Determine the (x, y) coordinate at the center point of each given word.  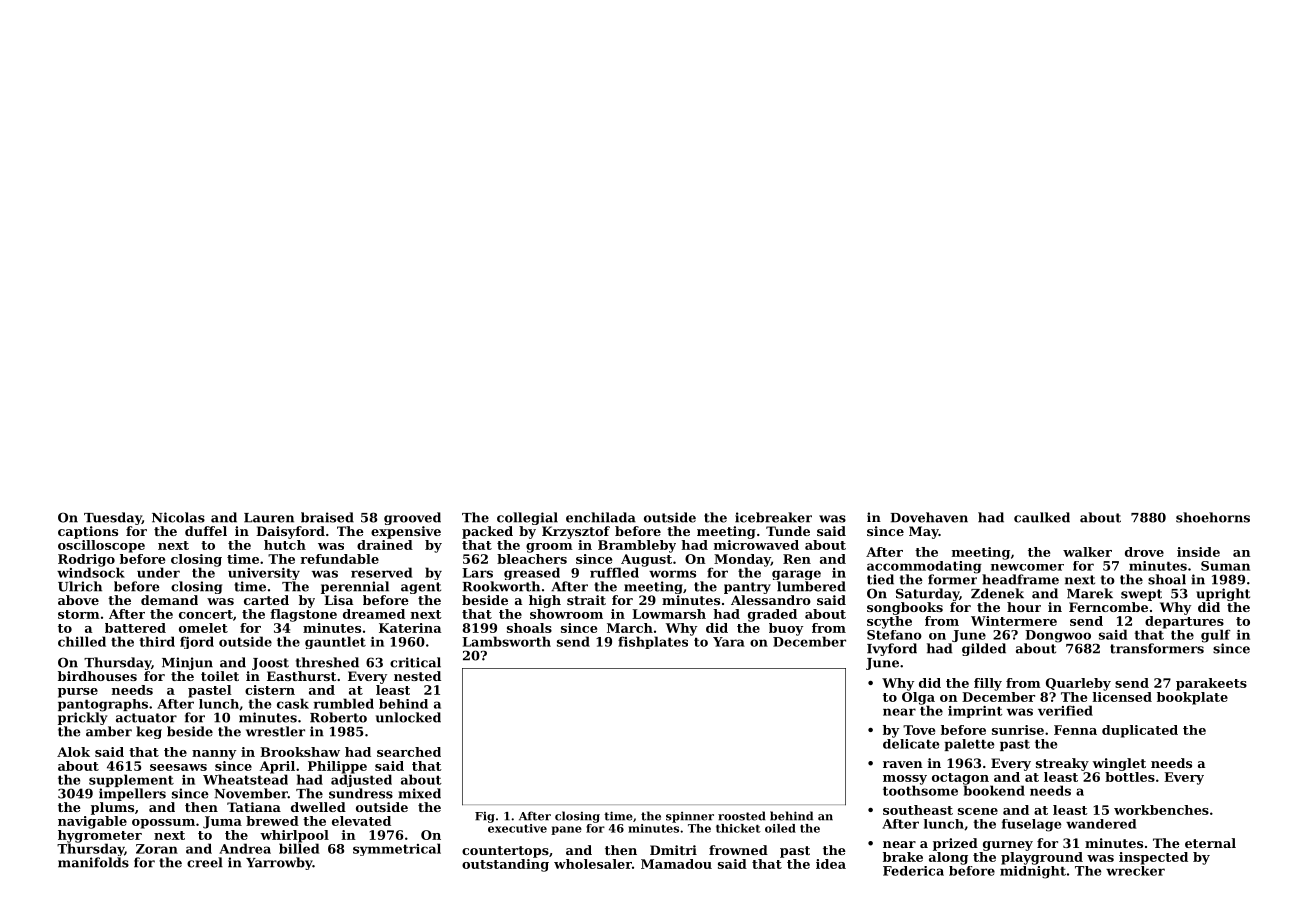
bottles (1130, 777)
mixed (419, 793)
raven (903, 764)
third (157, 641)
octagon (960, 779)
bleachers (532, 559)
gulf (1216, 636)
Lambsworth (506, 641)
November (251, 793)
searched (409, 752)
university (264, 574)
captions (88, 532)
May (924, 532)
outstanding (505, 865)
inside (1198, 552)
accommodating (924, 567)
